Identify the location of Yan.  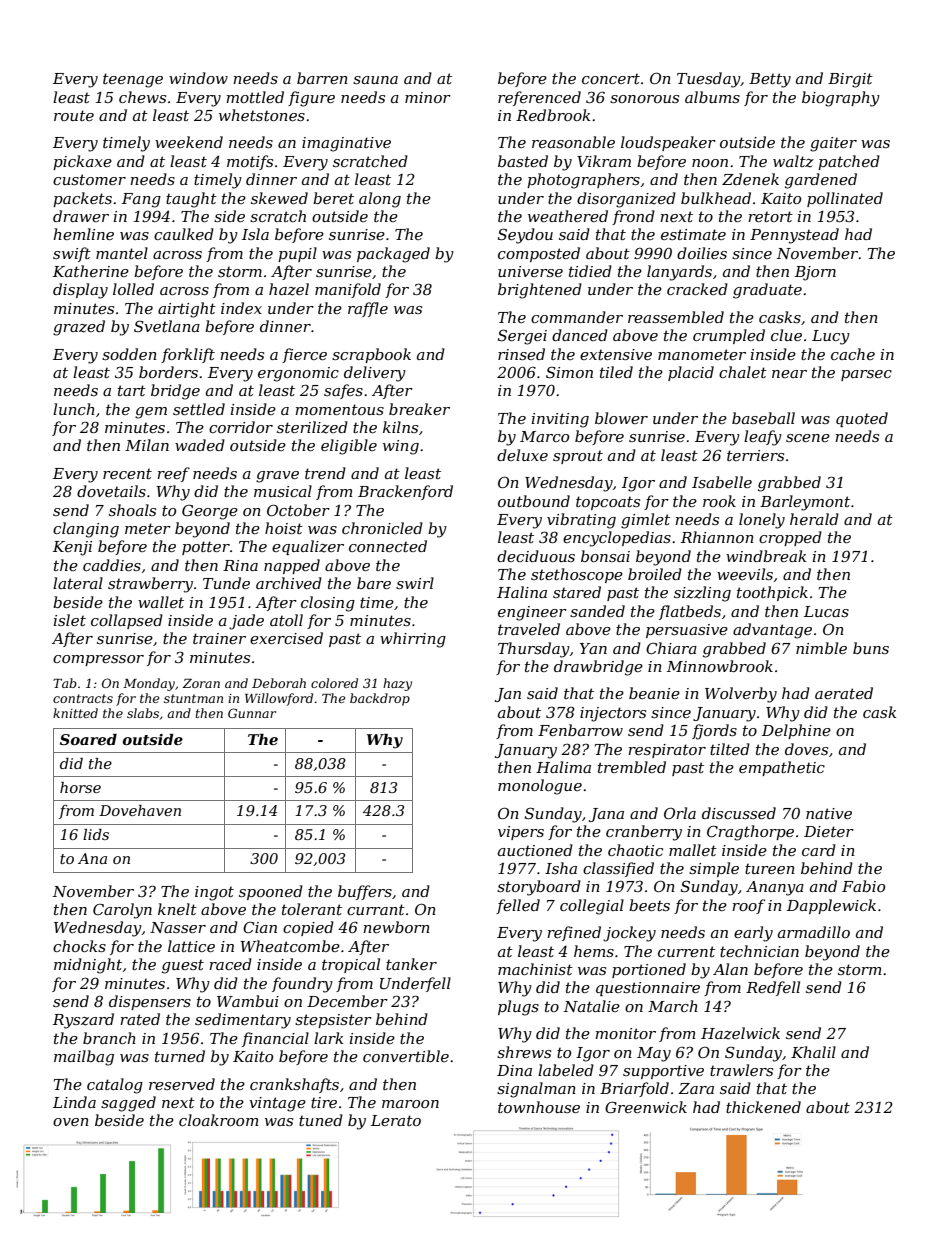
(593, 648).
